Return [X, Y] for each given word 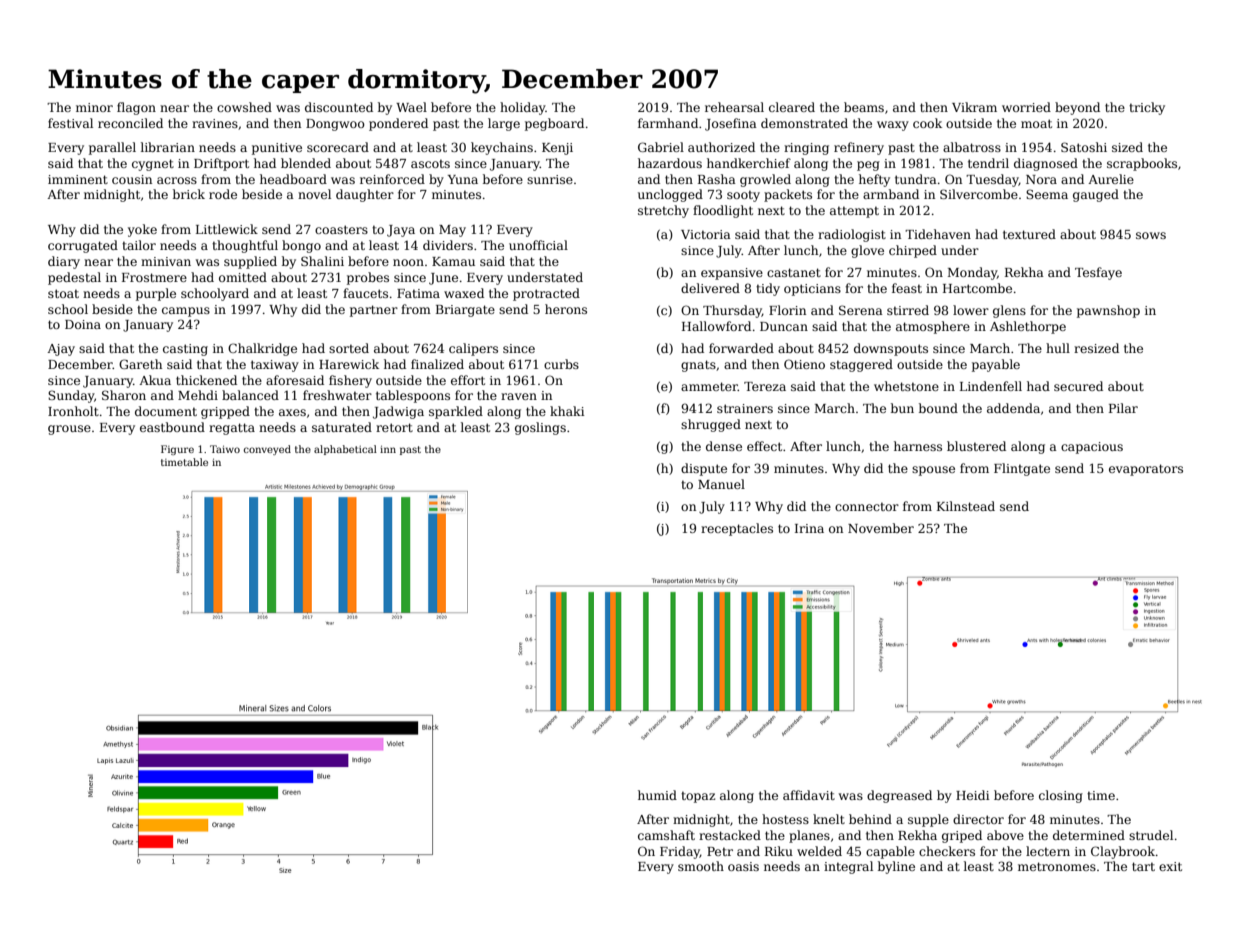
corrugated [83, 246]
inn [388, 449]
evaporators [1146, 470]
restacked [730, 835]
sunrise [550, 179]
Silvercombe [979, 194]
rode [223, 194]
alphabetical [345, 450]
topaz [698, 797]
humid [657, 795]
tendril [988, 163]
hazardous [670, 163]
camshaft [666, 835]
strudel [1151, 835]
